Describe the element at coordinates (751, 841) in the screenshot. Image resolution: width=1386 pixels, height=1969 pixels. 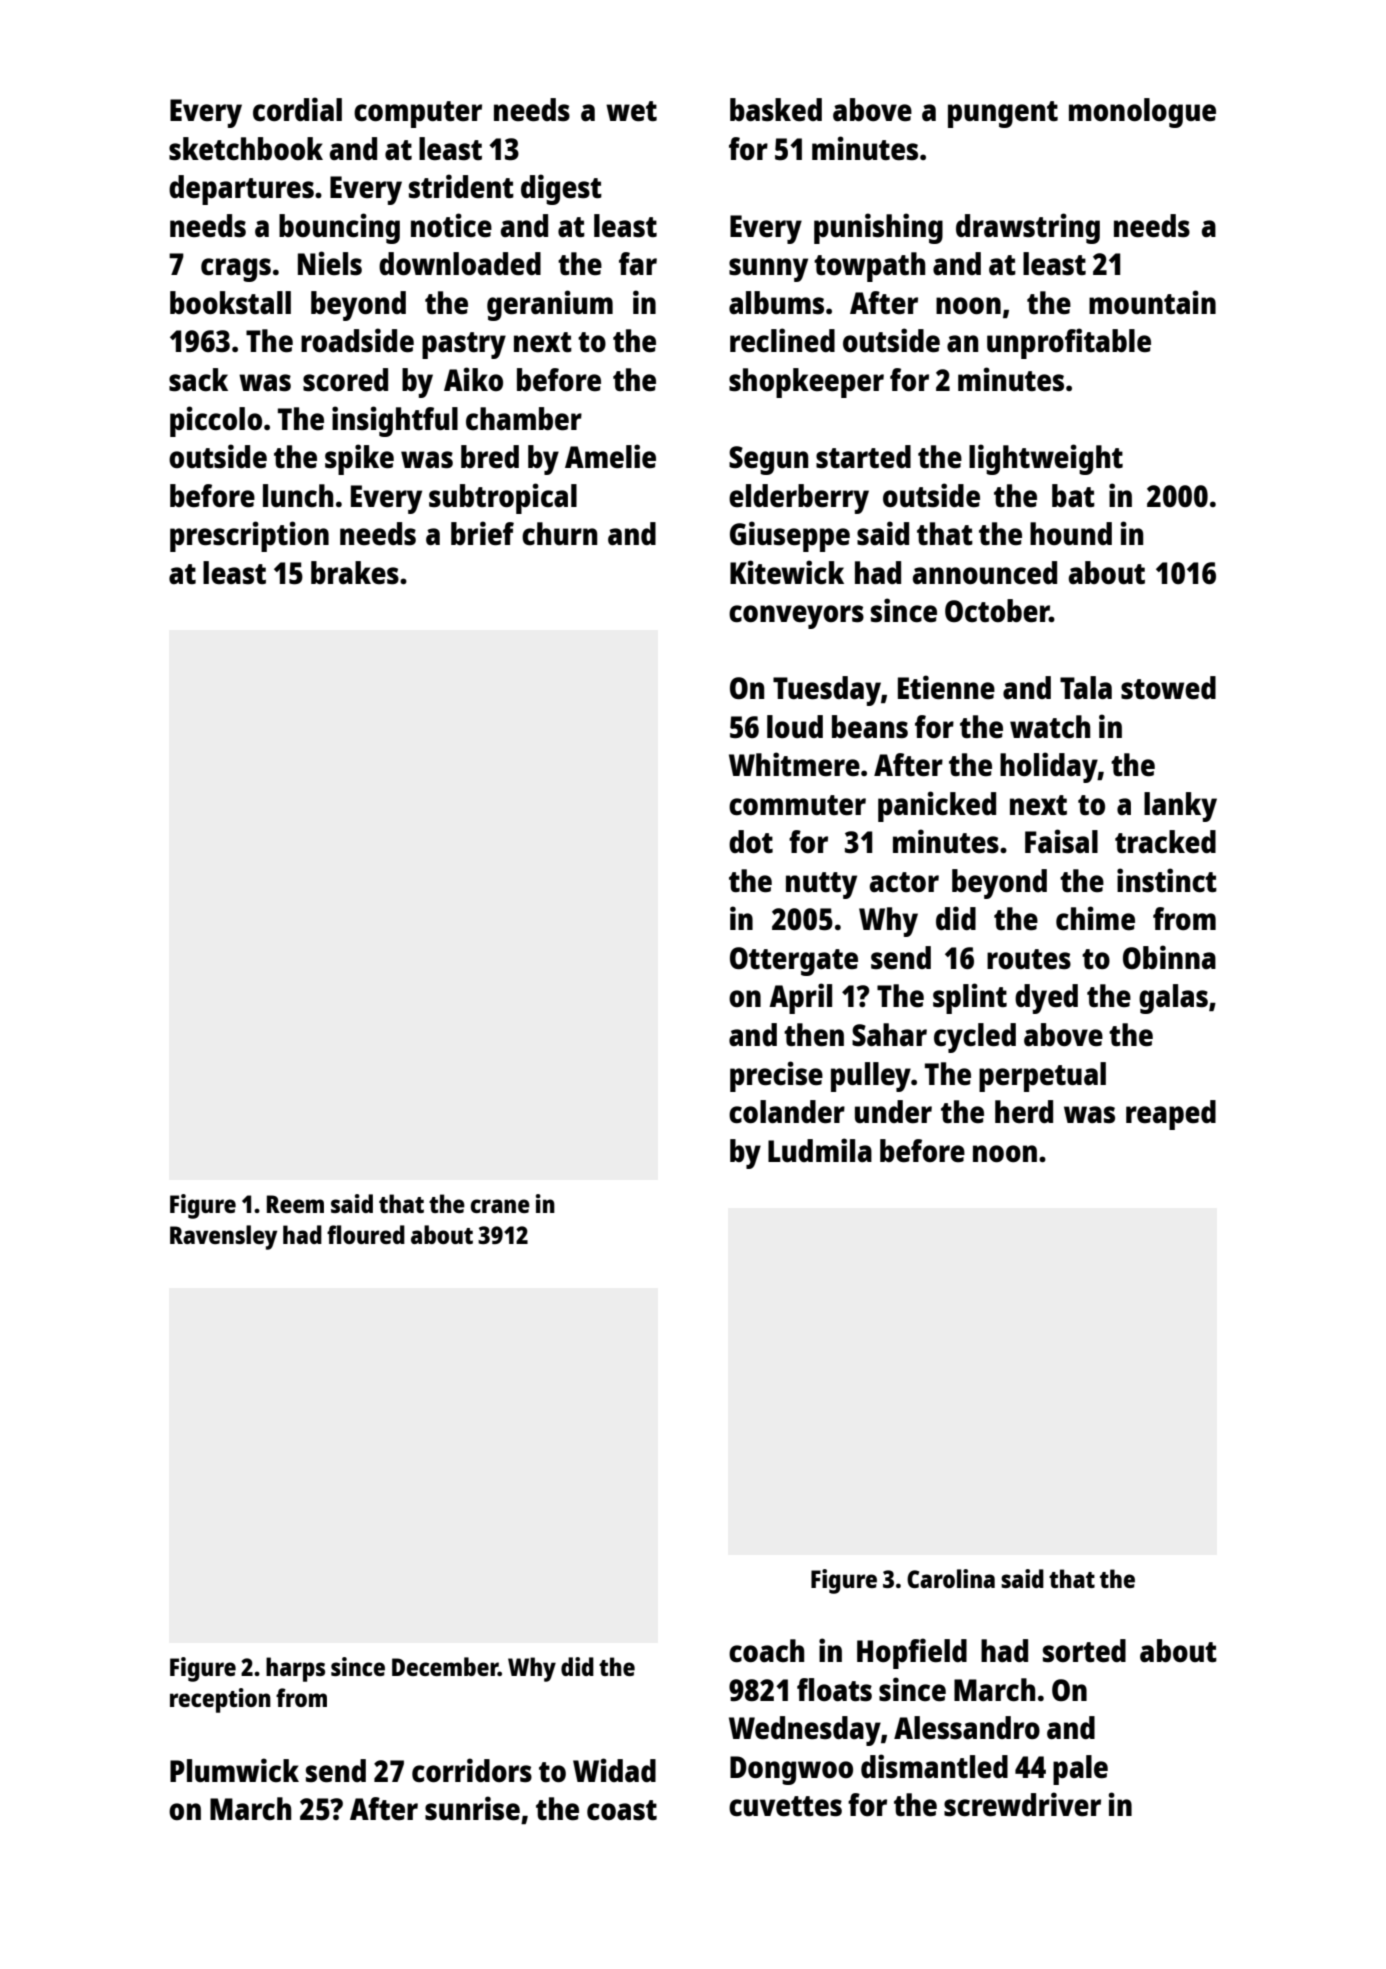
I see `dot` at that location.
